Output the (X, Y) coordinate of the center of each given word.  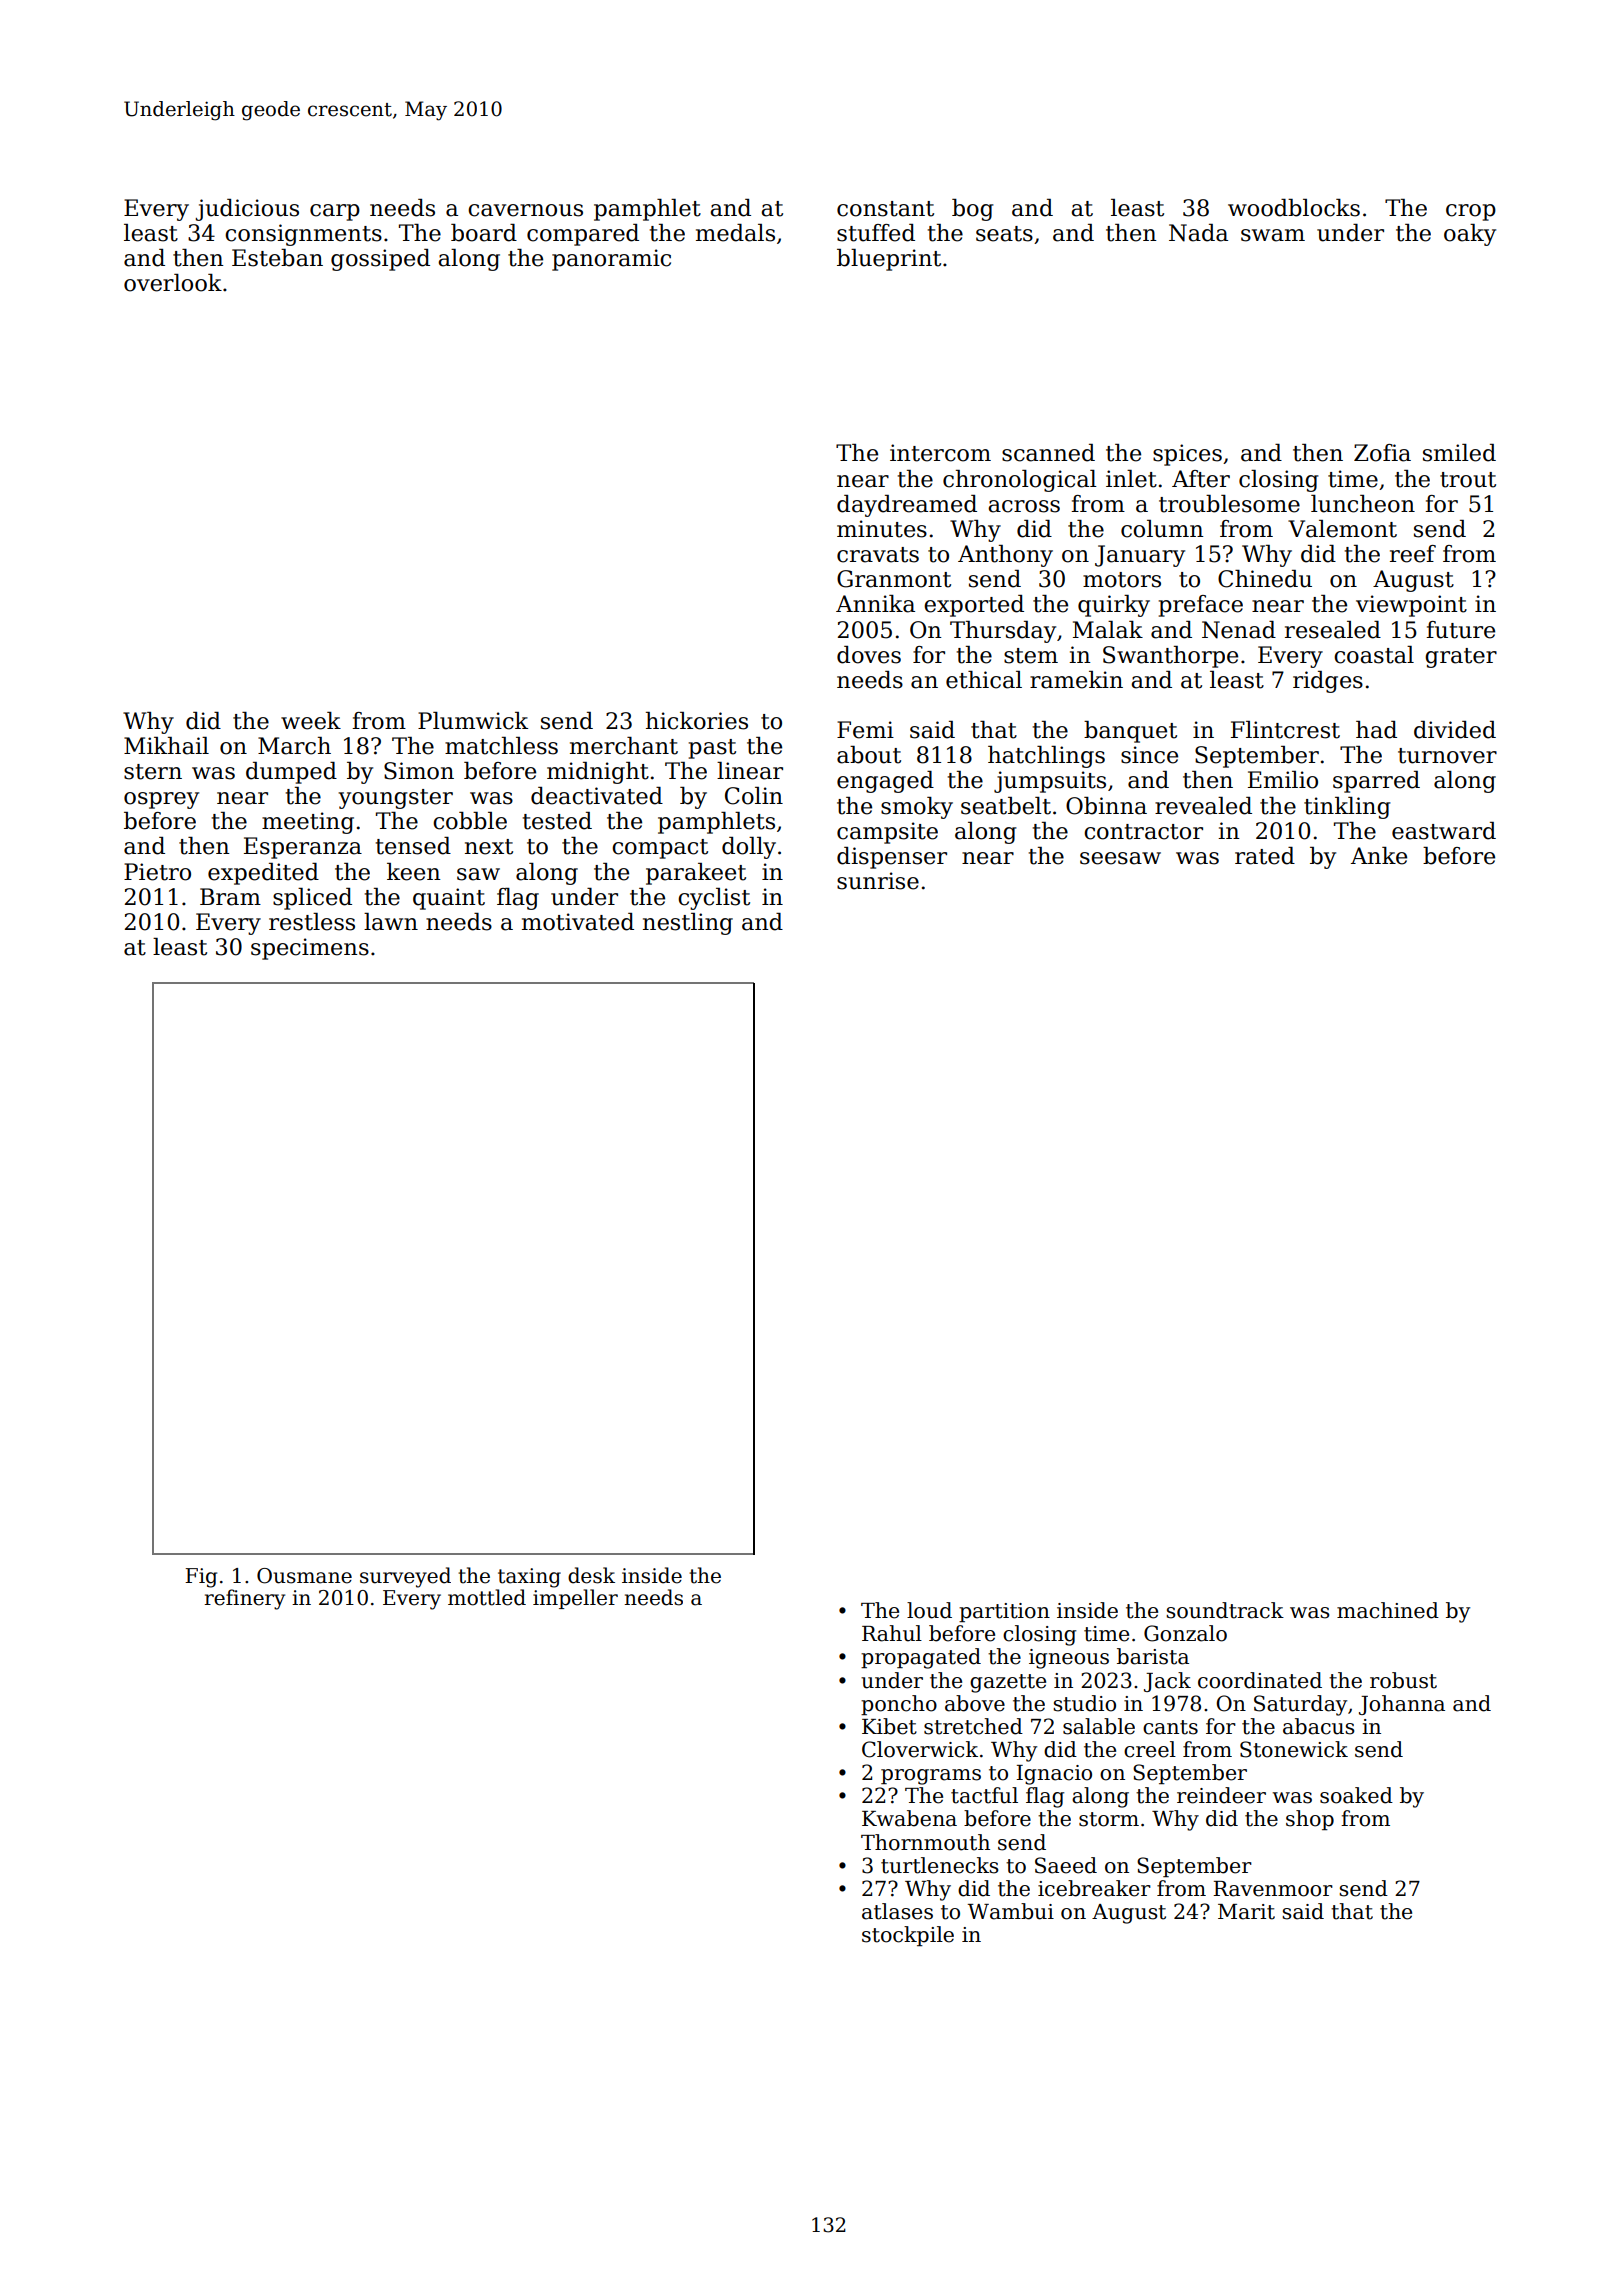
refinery (245, 1599)
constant (885, 209)
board (484, 233)
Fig (201, 1578)
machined (1388, 1610)
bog (973, 210)
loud (929, 1610)
